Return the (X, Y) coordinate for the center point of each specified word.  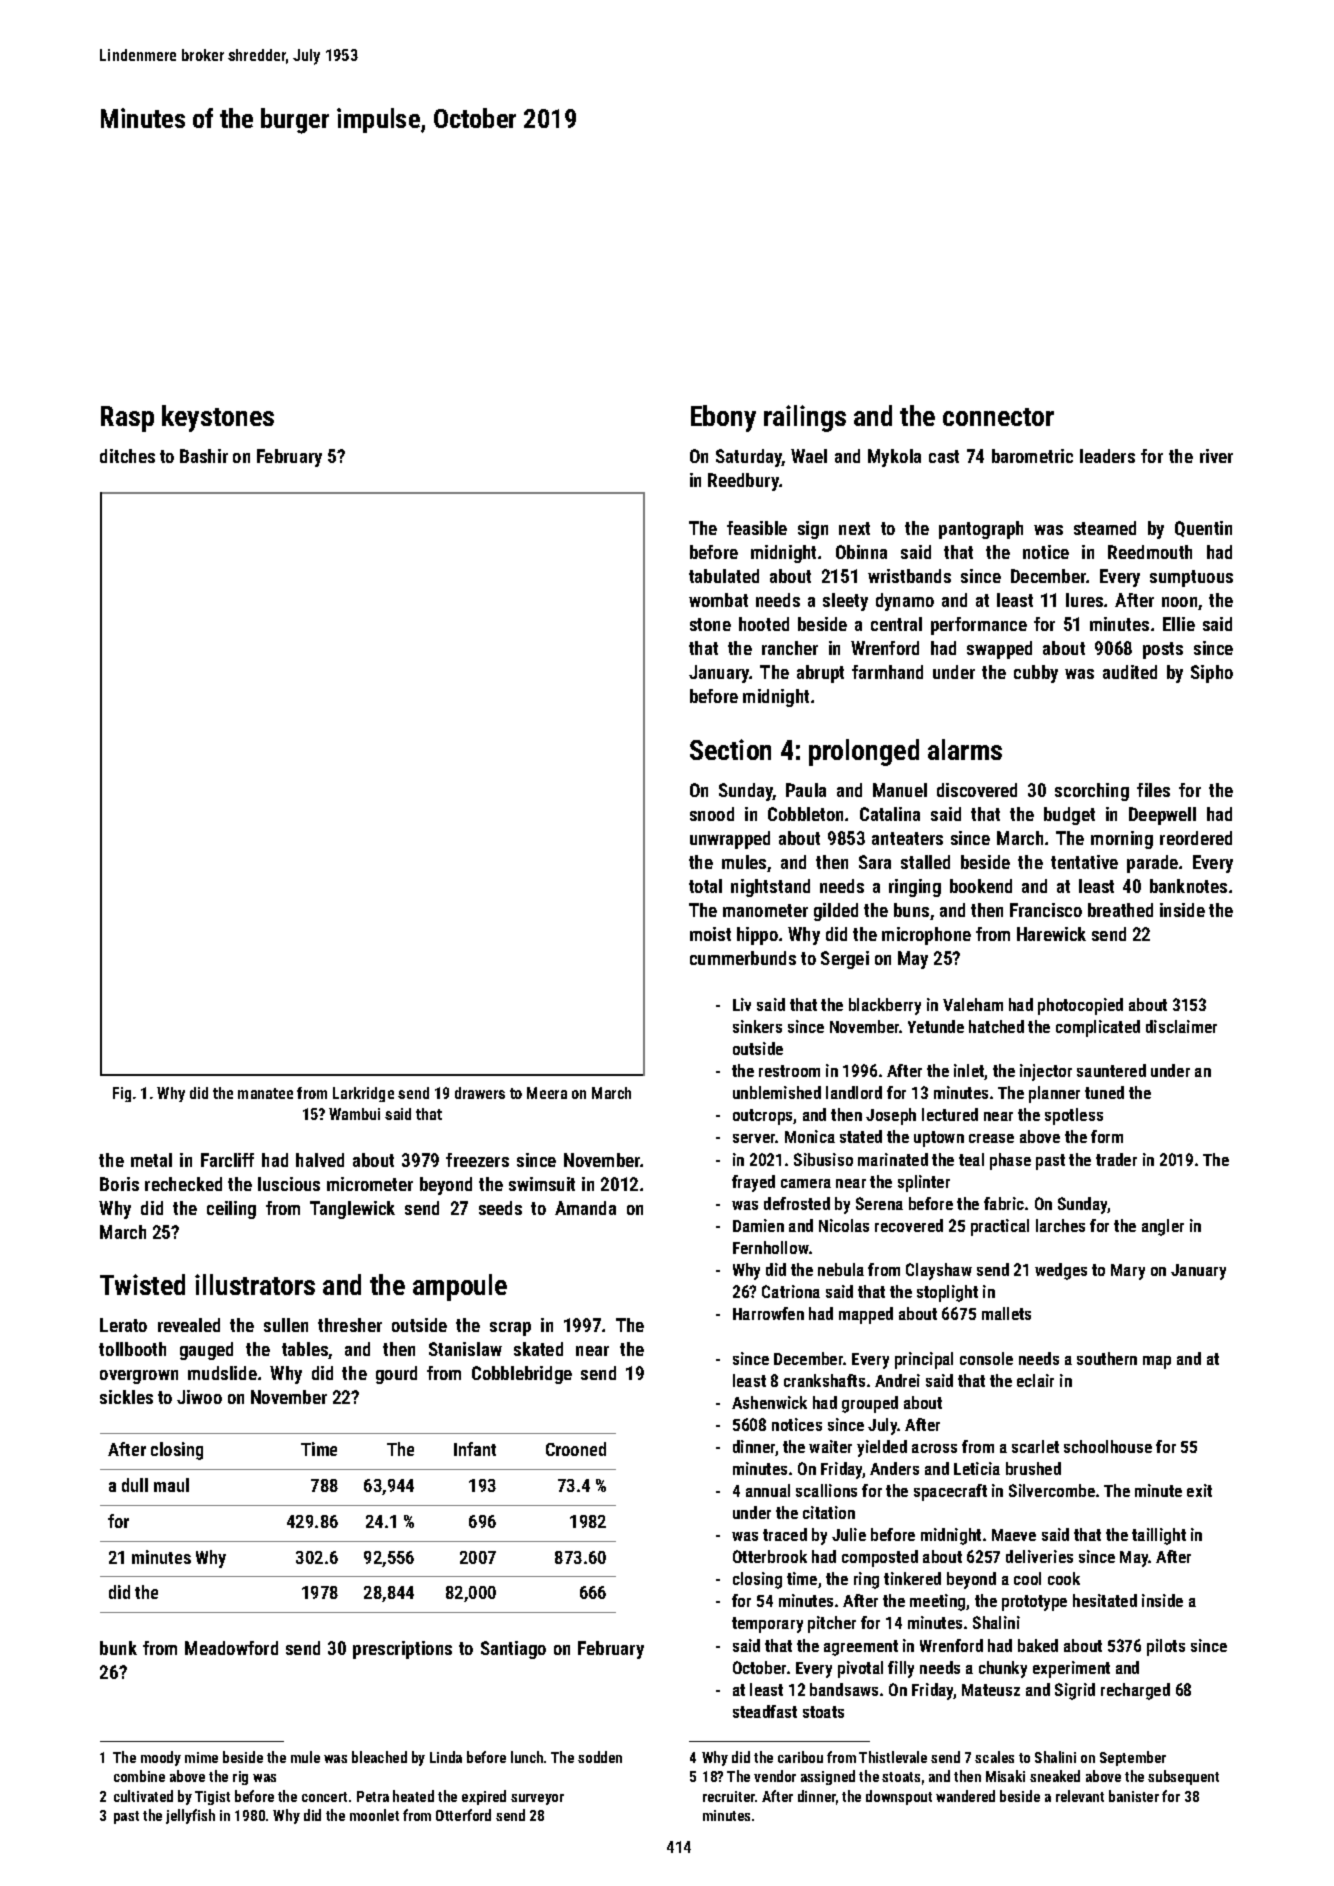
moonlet (374, 1815)
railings (805, 418)
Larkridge (363, 1094)
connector (998, 417)
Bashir (204, 456)
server (754, 1138)
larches (1060, 1225)
